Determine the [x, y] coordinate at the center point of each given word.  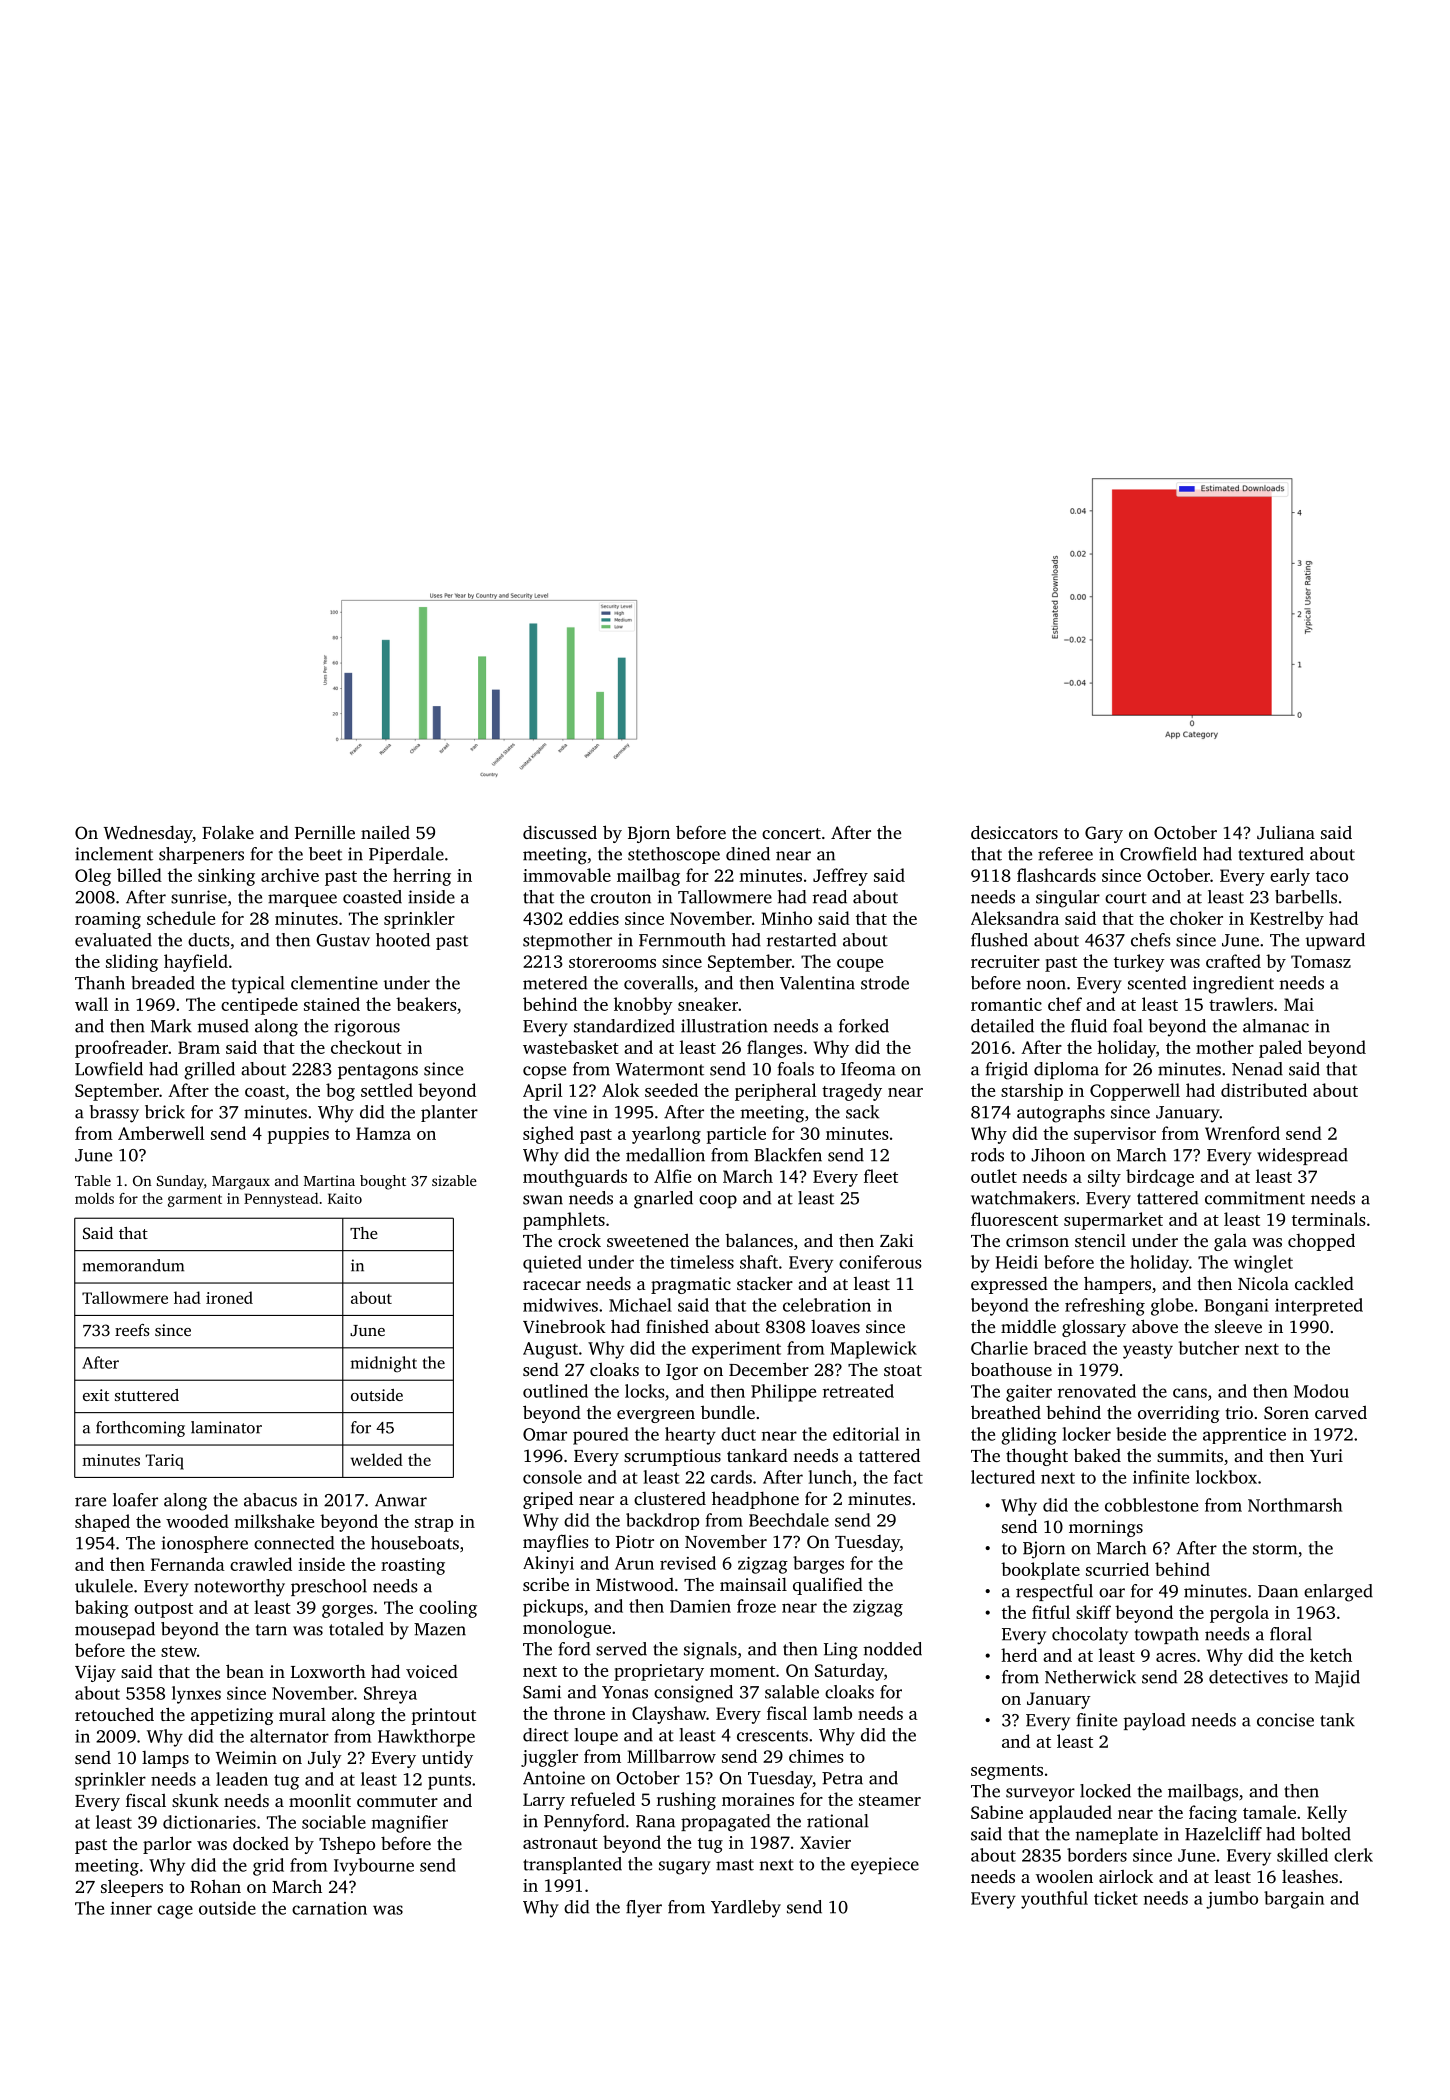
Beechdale [789, 1520]
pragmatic [691, 1285]
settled [387, 1090]
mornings [1106, 1528]
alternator [289, 1736]
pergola [1239, 1614]
